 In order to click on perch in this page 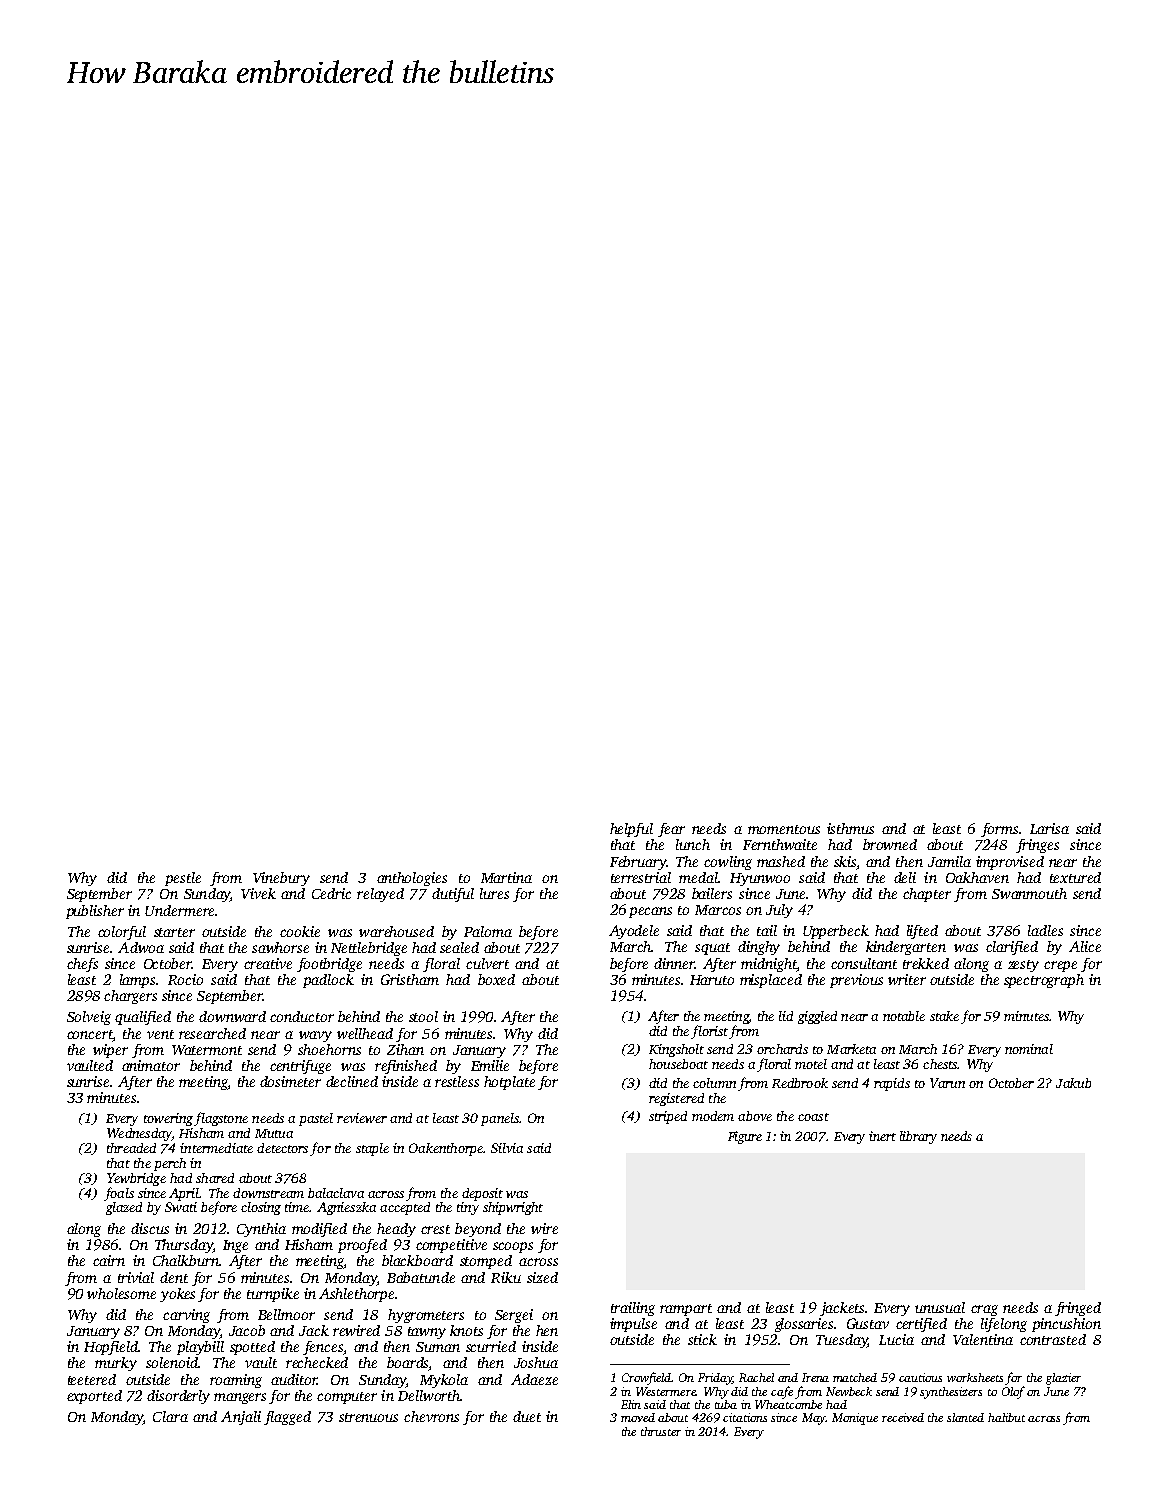, I will do `click(170, 1164)`.
